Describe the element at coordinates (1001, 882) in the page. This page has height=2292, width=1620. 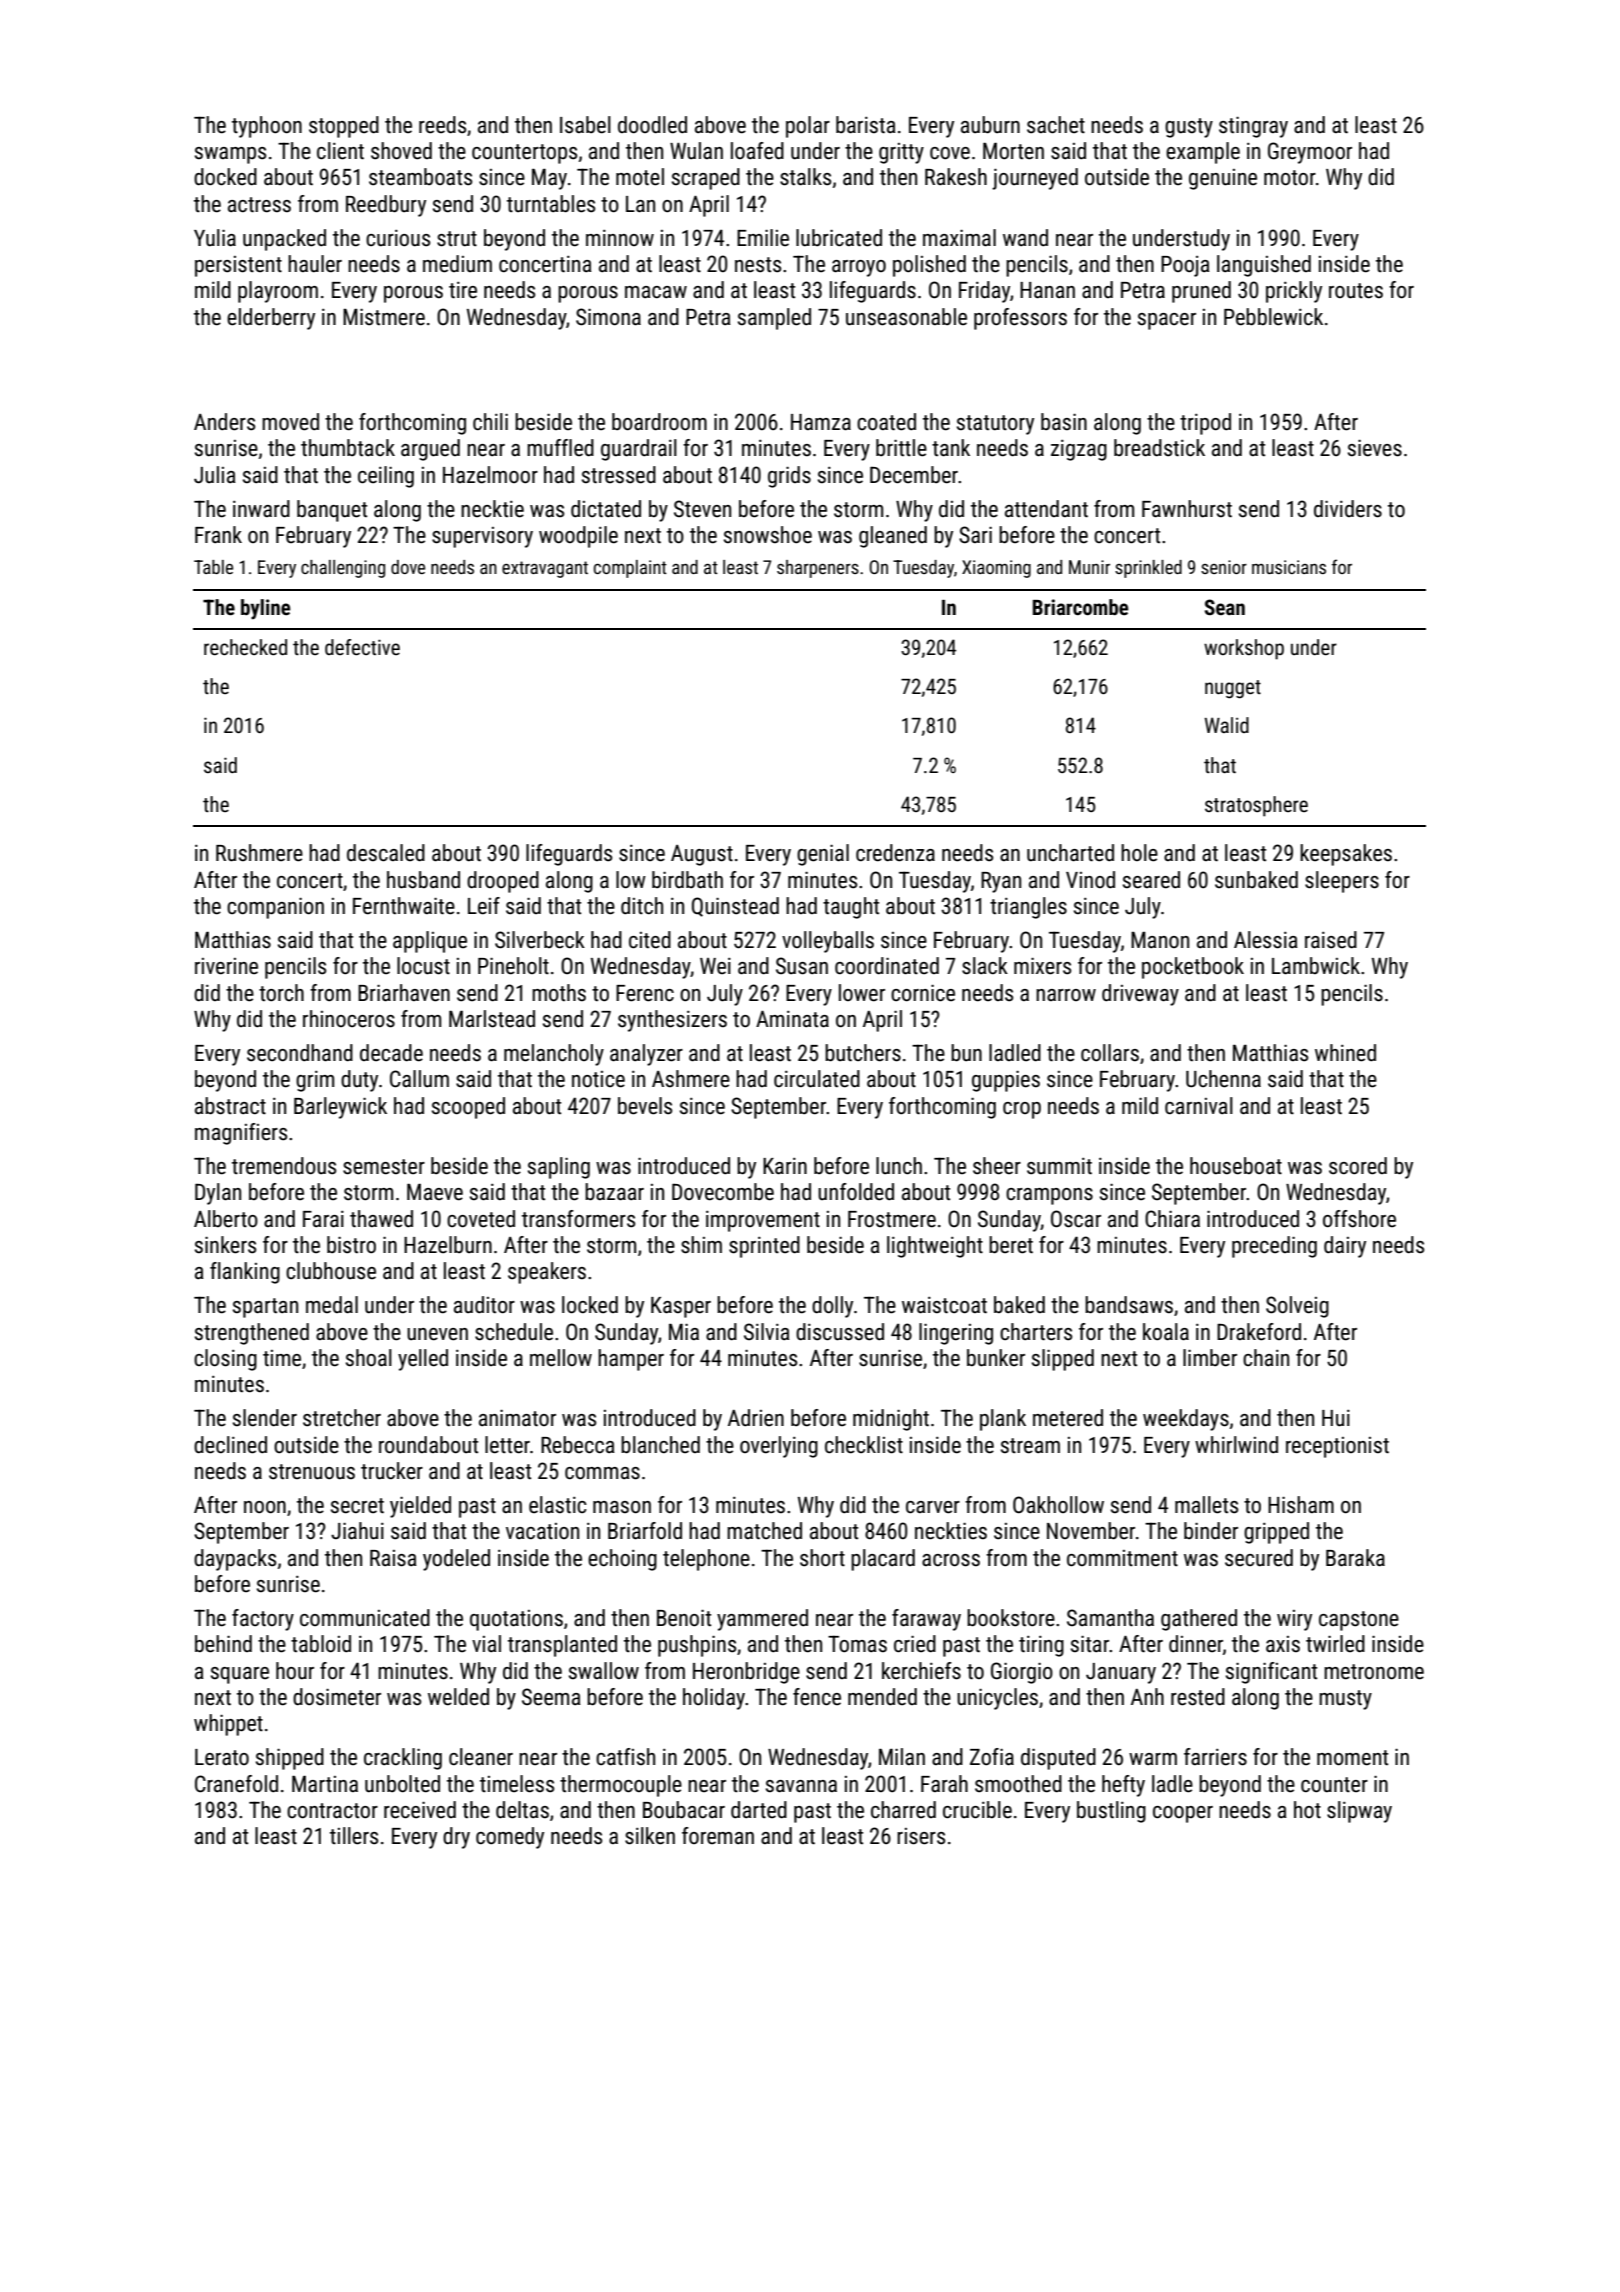
I see `Ryan` at that location.
